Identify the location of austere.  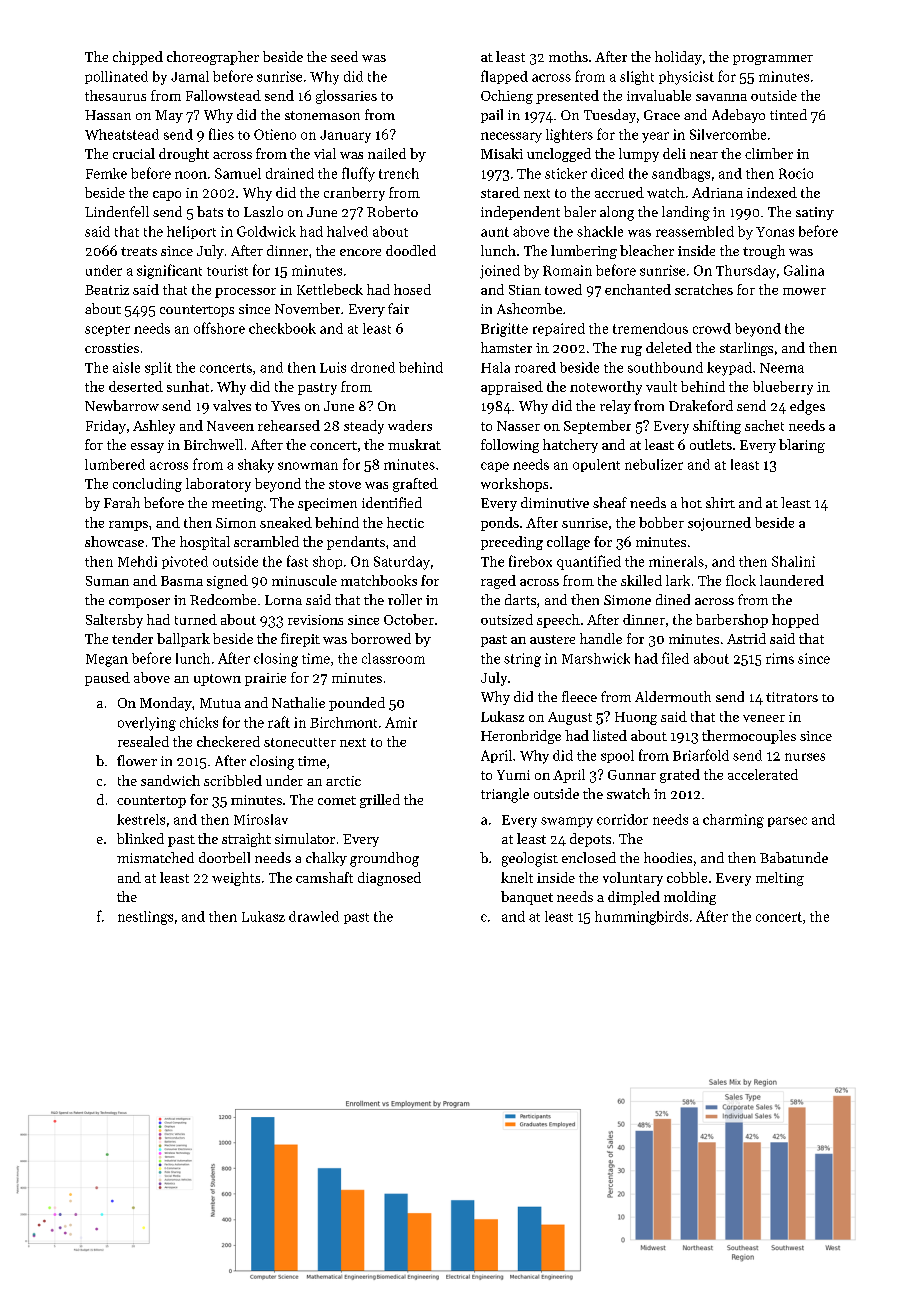
(552, 639).
